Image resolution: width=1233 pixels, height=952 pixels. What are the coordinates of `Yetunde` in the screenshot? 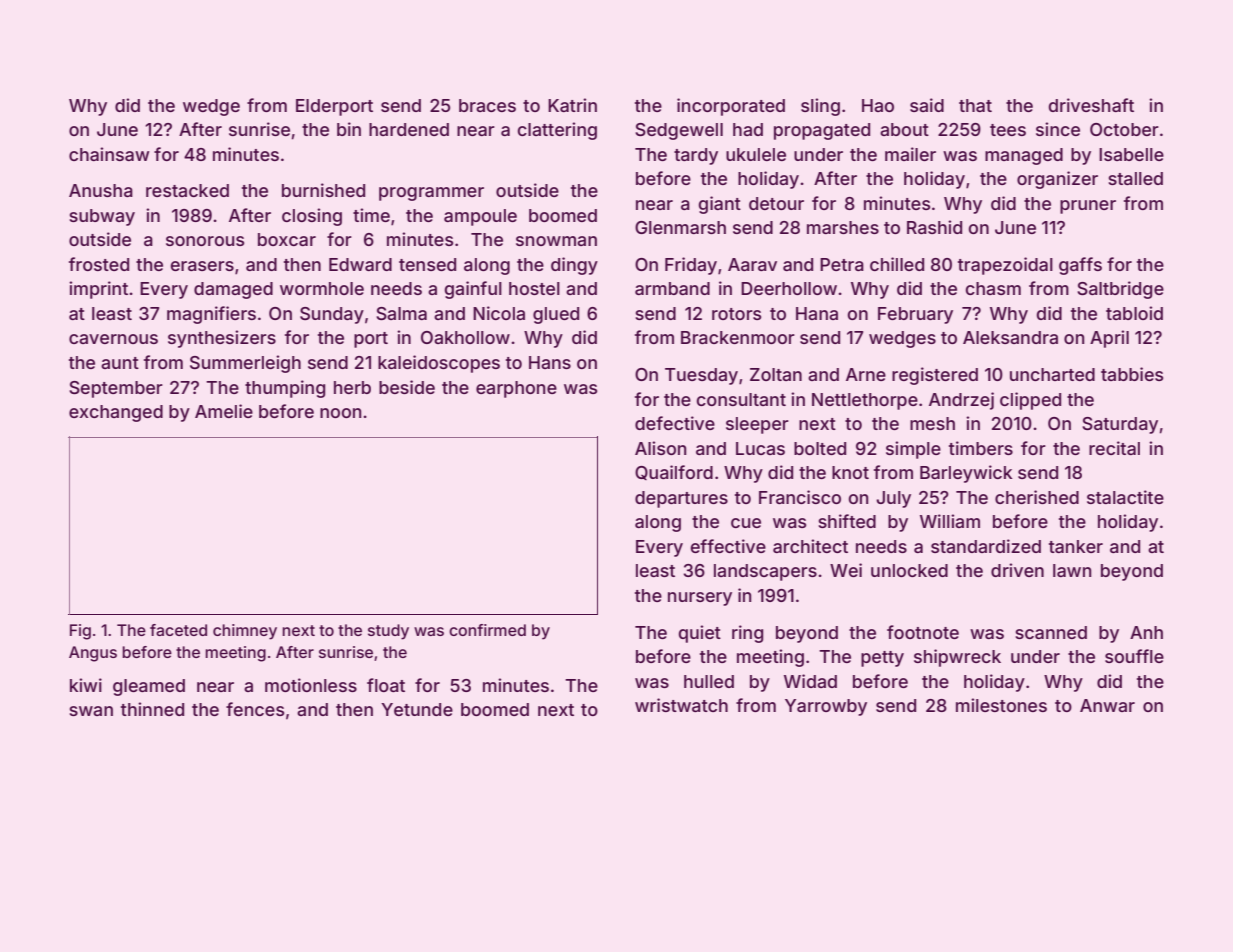 It's located at (417, 709).
